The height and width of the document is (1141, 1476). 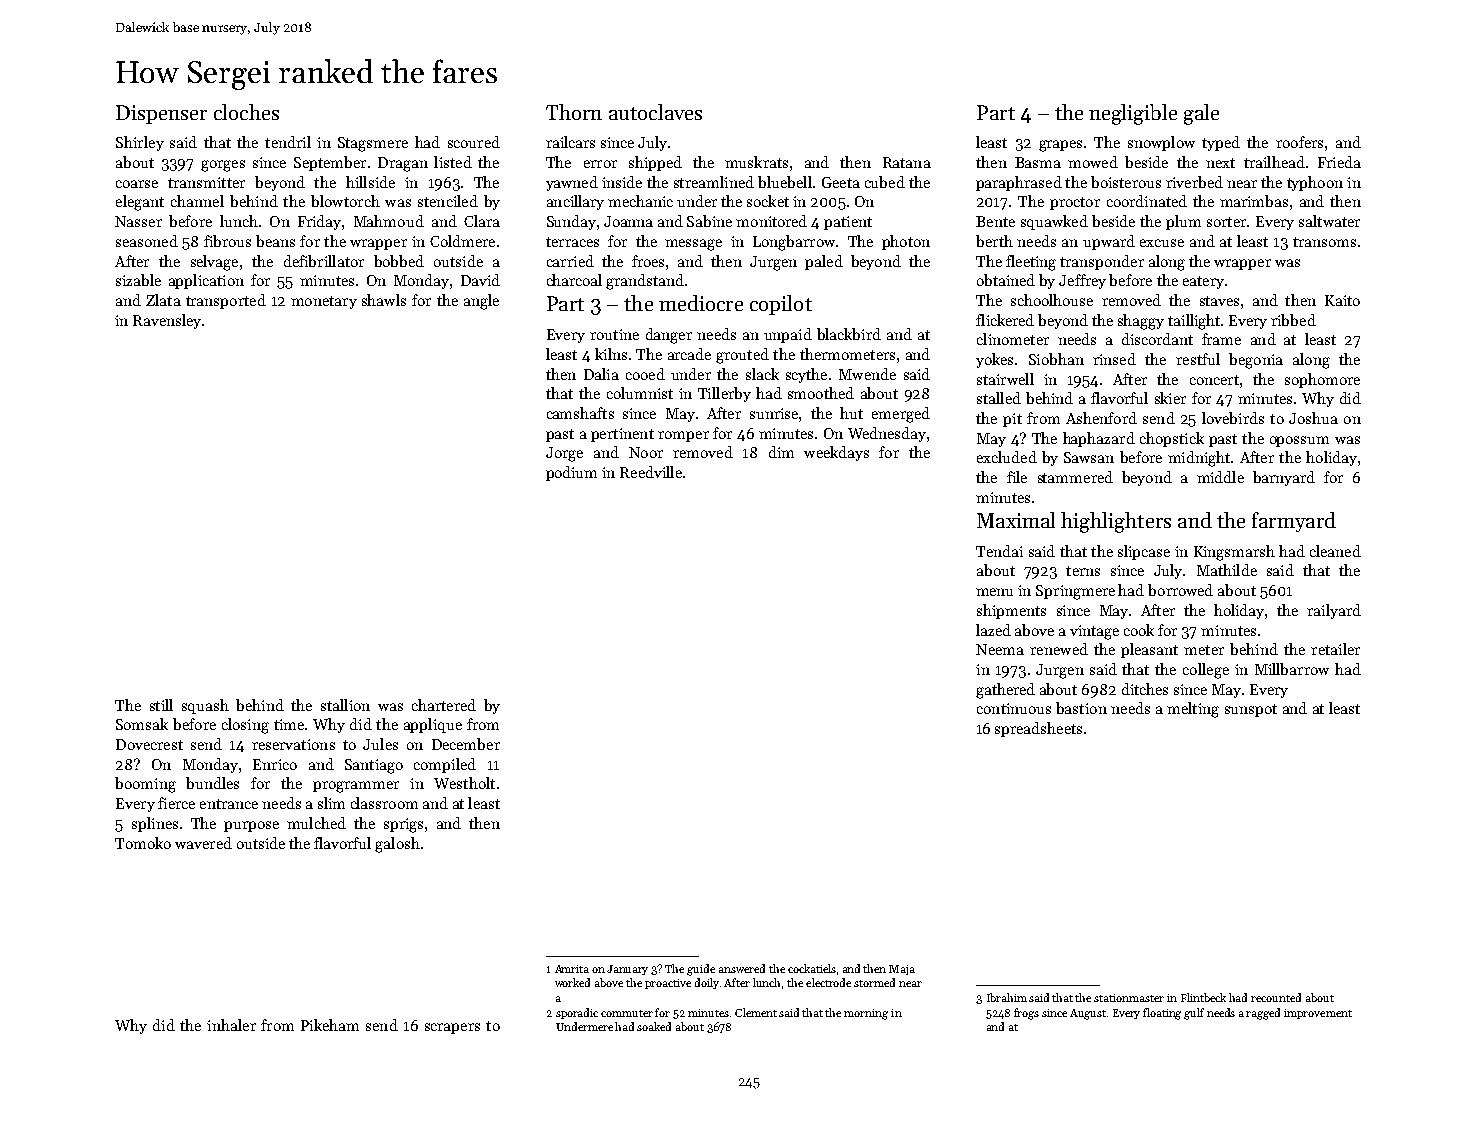 I want to click on scrapers, so click(x=452, y=1028).
